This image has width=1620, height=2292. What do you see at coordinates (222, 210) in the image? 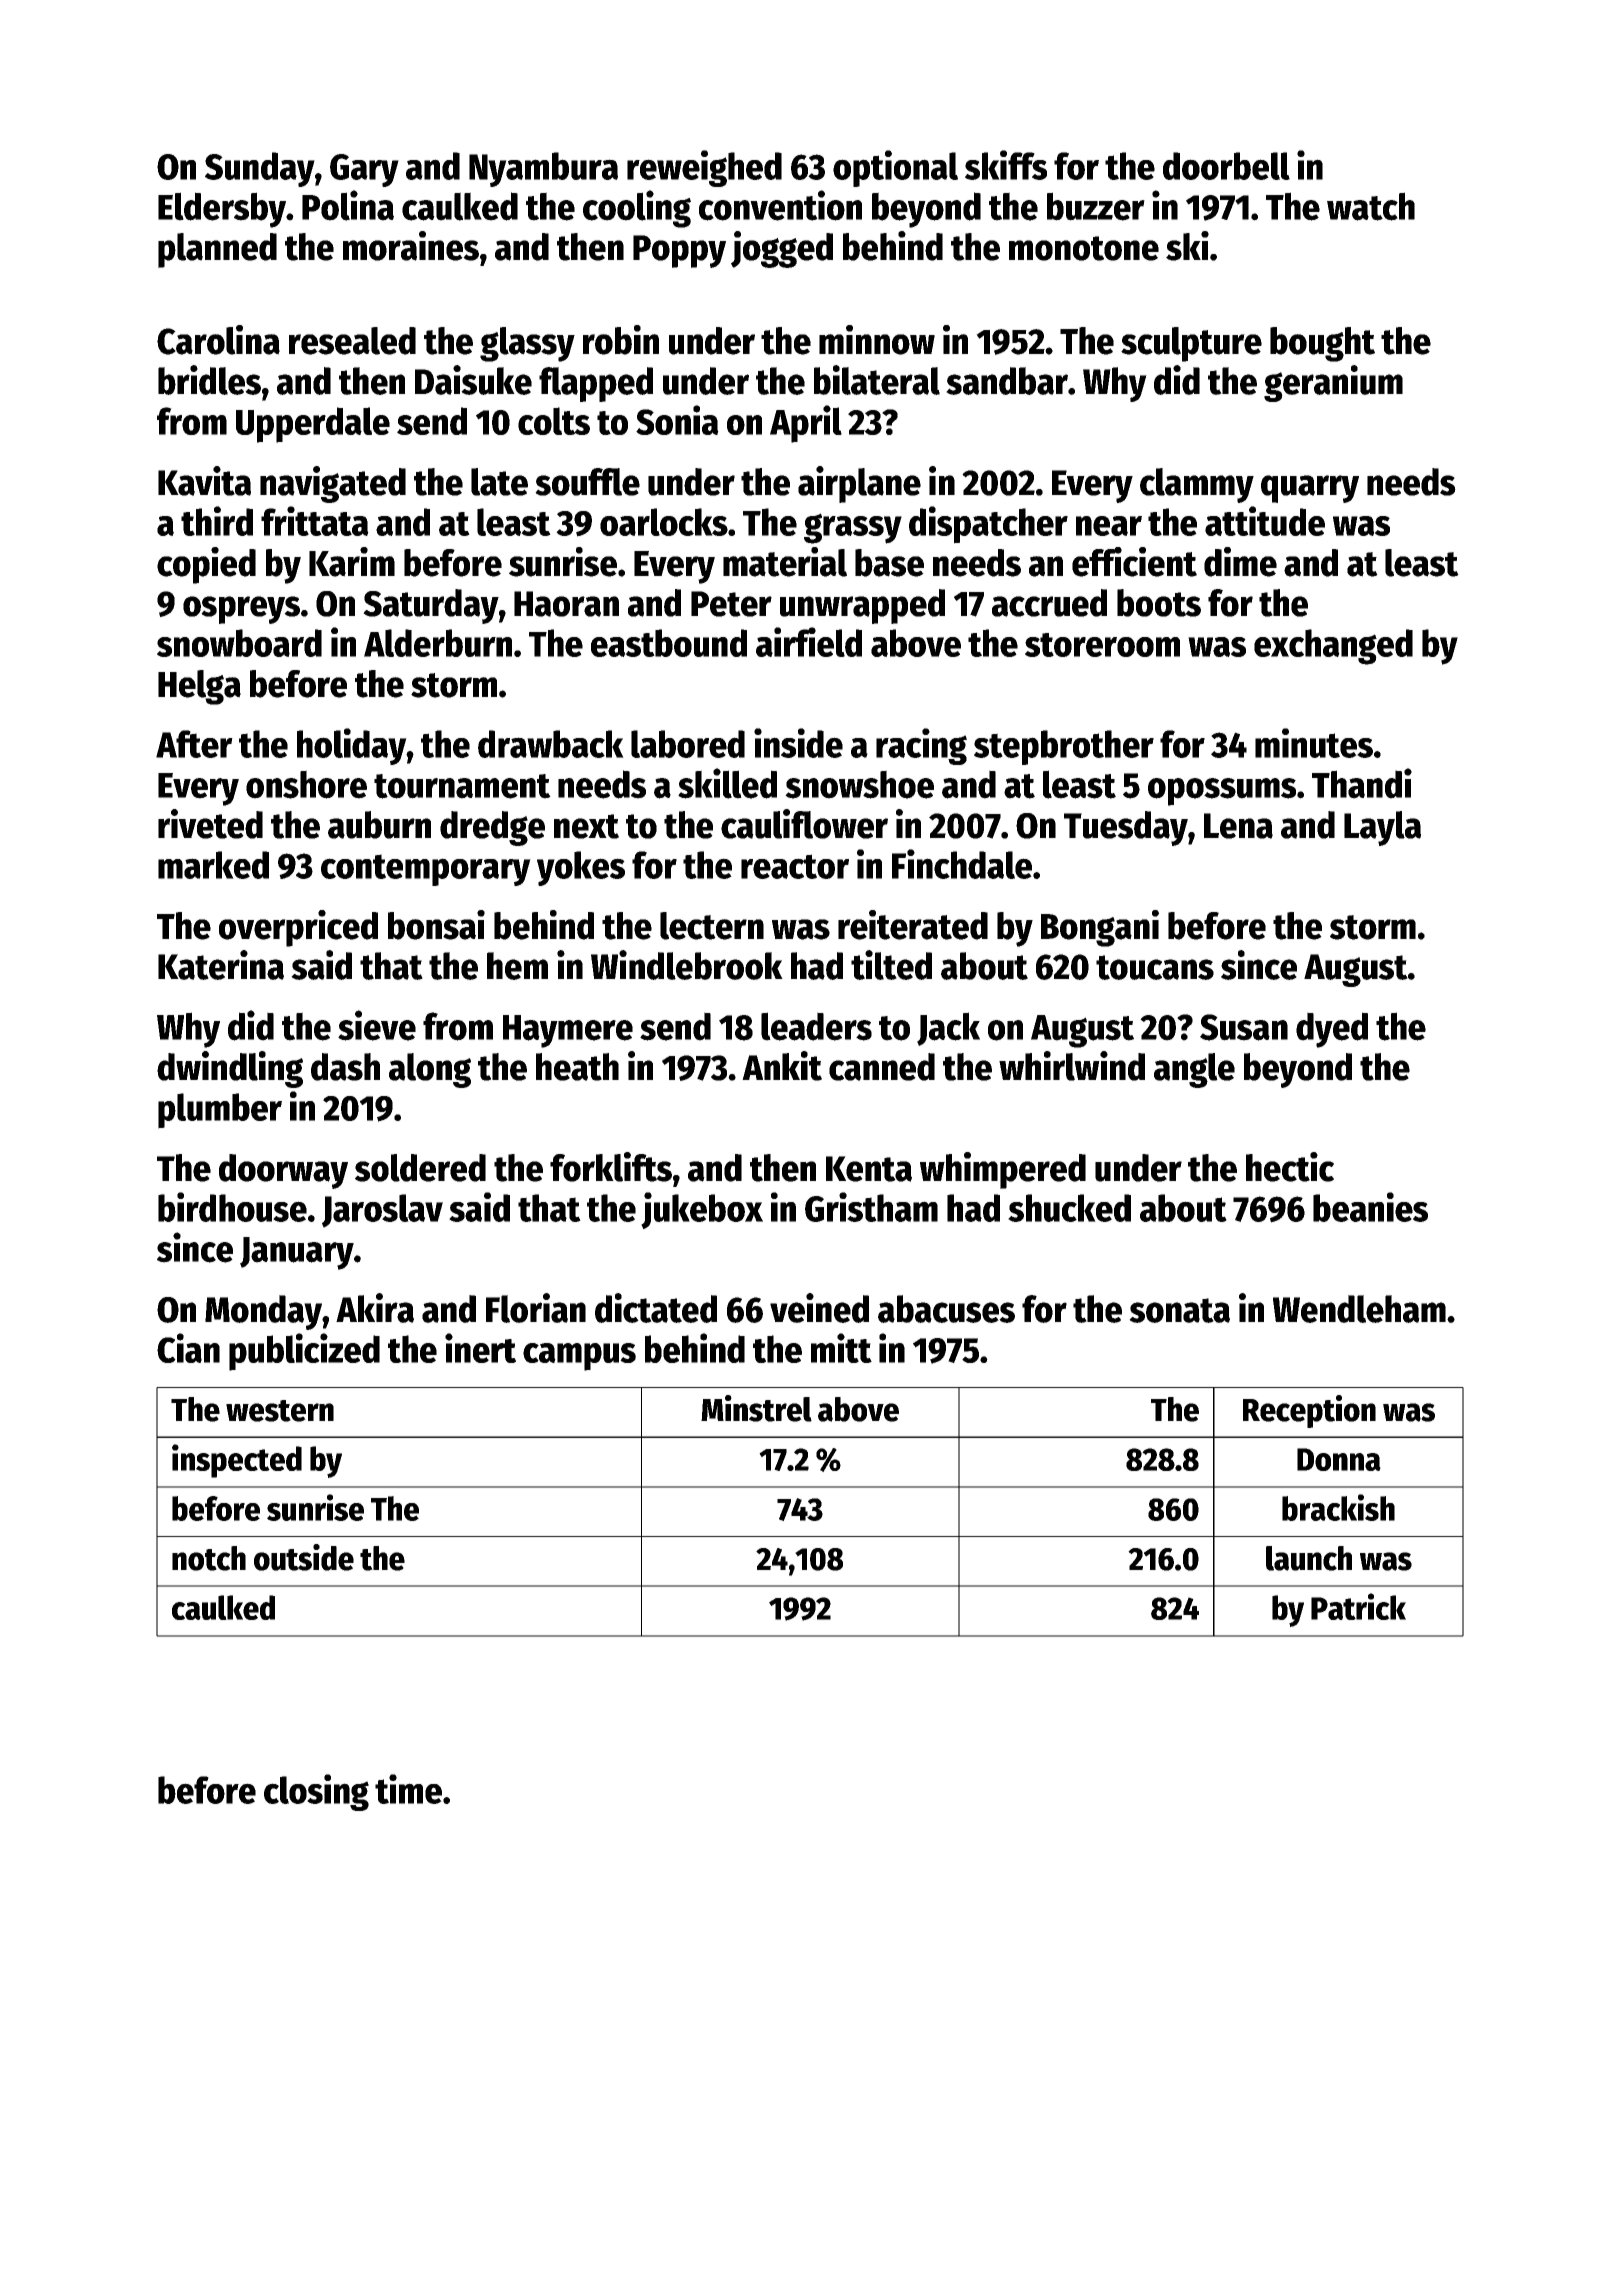
I see `Eldersby` at bounding box center [222, 210].
